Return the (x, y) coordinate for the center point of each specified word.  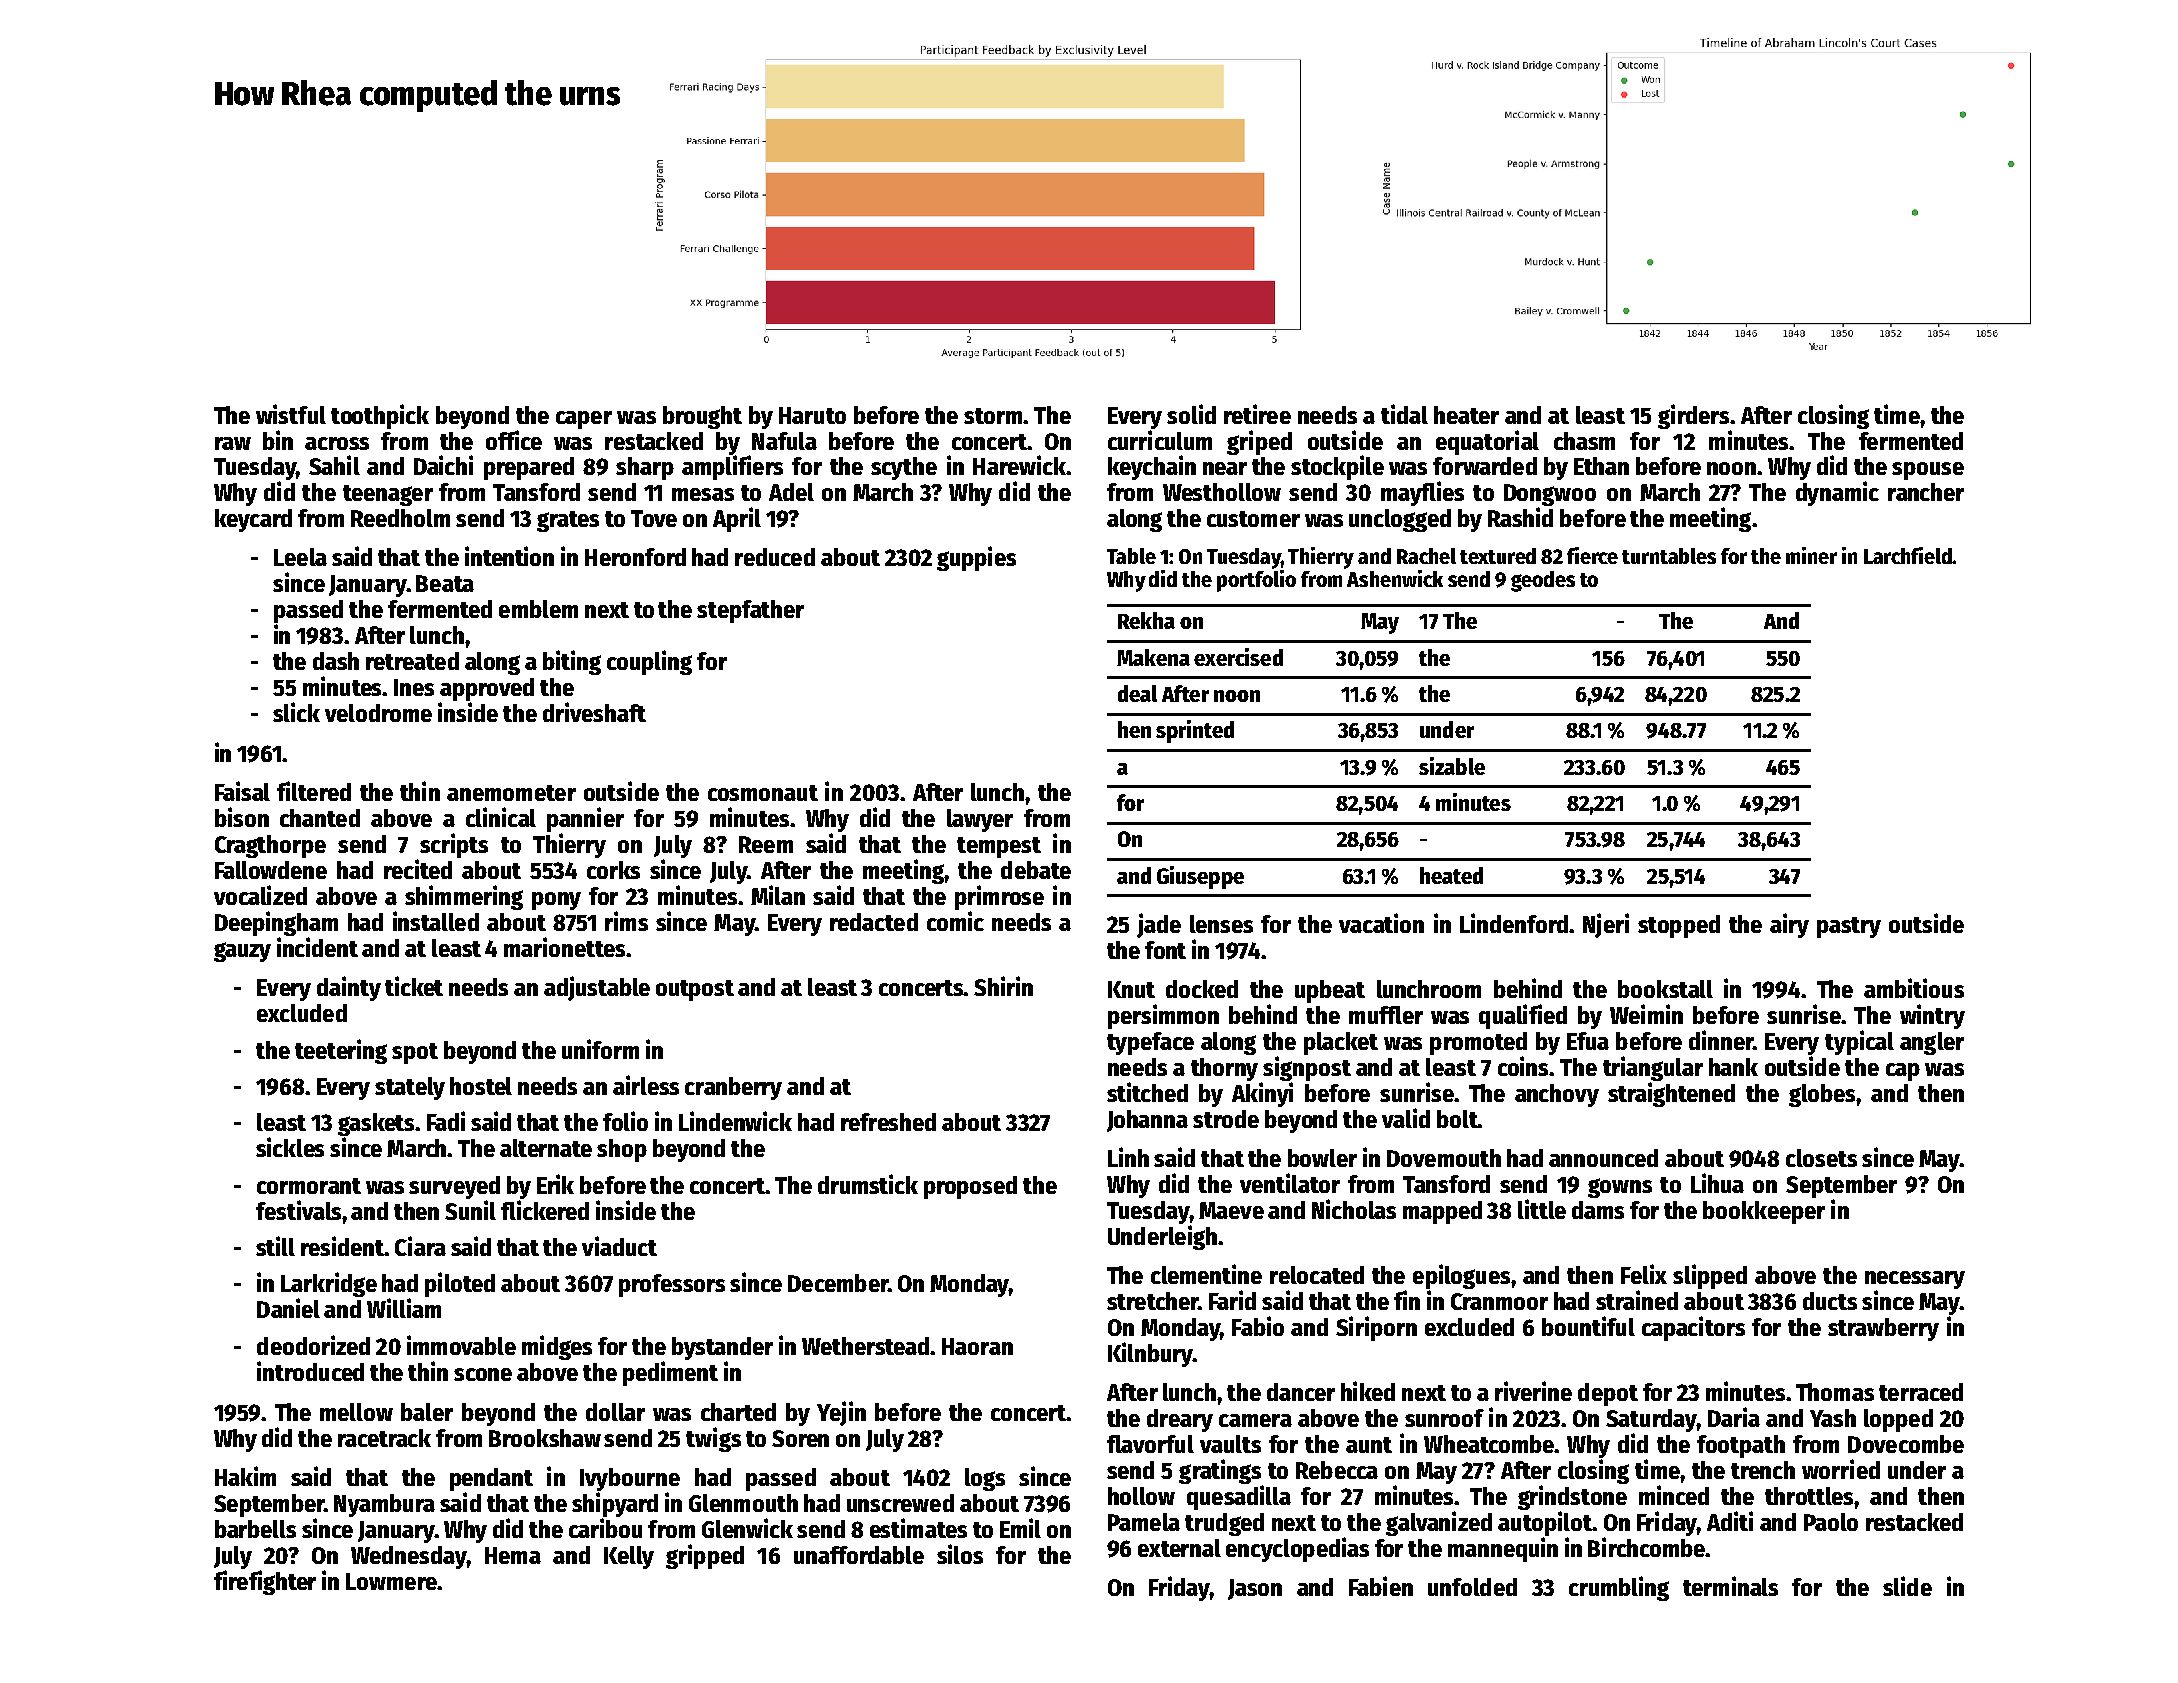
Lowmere (391, 1581)
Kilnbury (1150, 1354)
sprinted (1195, 731)
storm (993, 416)
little (1542, 1209)
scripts (454, 845)
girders (1693, 416)
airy (1789, 925)
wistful (291, 414)
